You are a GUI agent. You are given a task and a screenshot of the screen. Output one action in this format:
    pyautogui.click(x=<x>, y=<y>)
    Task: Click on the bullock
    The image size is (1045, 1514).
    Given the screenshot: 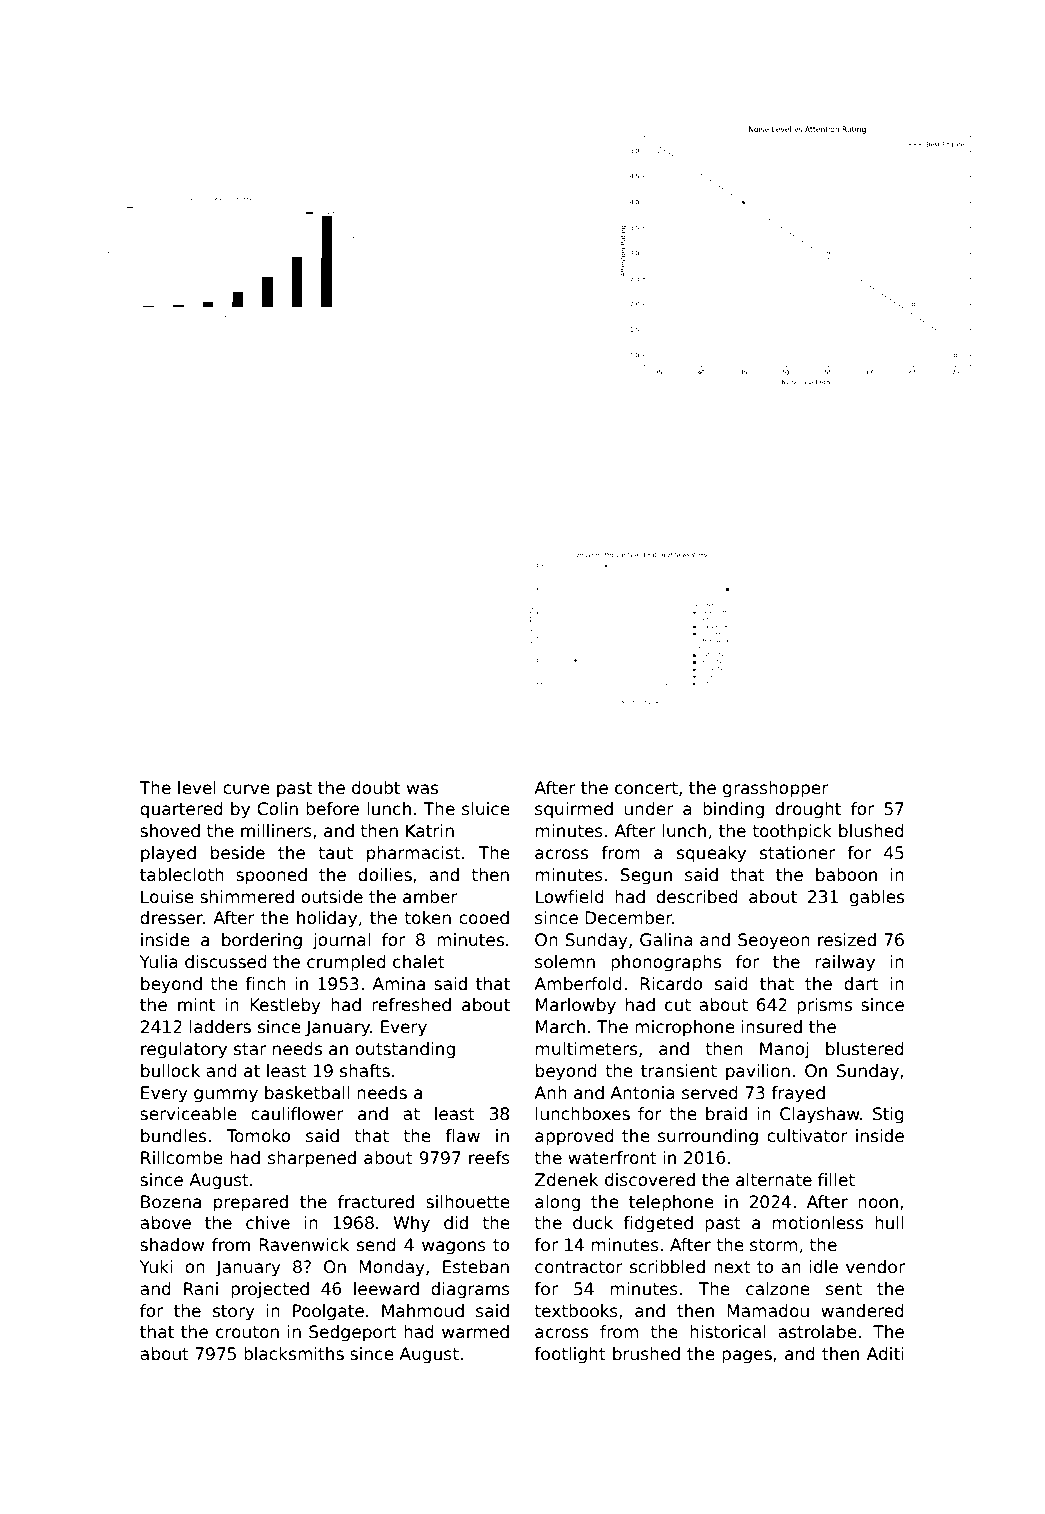 What is the action you would take?
    pyautogui.click(x=170, y=1071)
